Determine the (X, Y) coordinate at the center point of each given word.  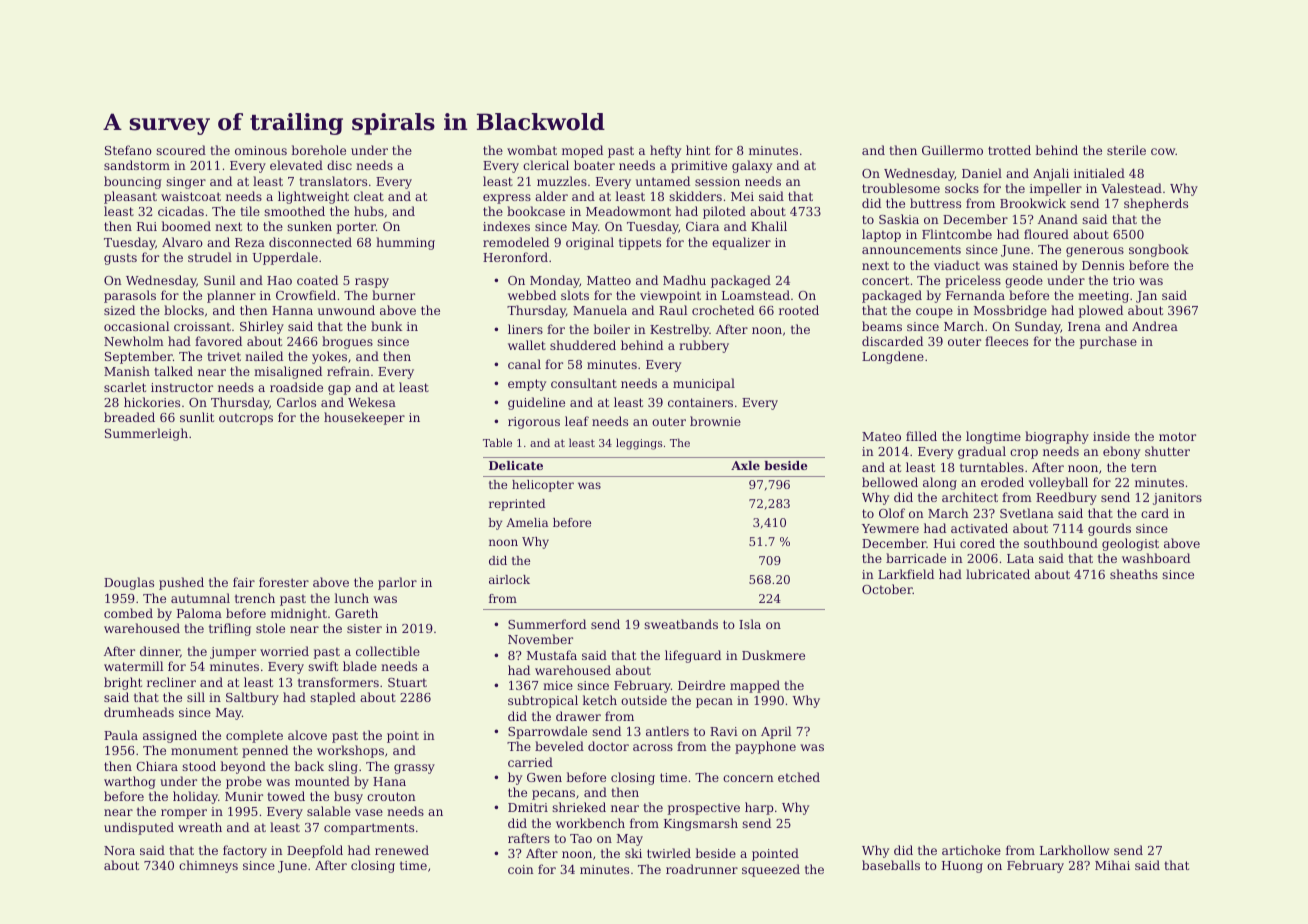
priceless (973, 281)
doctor (608, 746)
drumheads (139, 712)
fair (244, 582)
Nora (119, 850)
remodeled (516, 242)
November (540, 639)
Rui (147, 226)
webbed (532, 295)
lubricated (998, 574)
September (139, 357)
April (776, 732)
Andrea (1155, 326)
